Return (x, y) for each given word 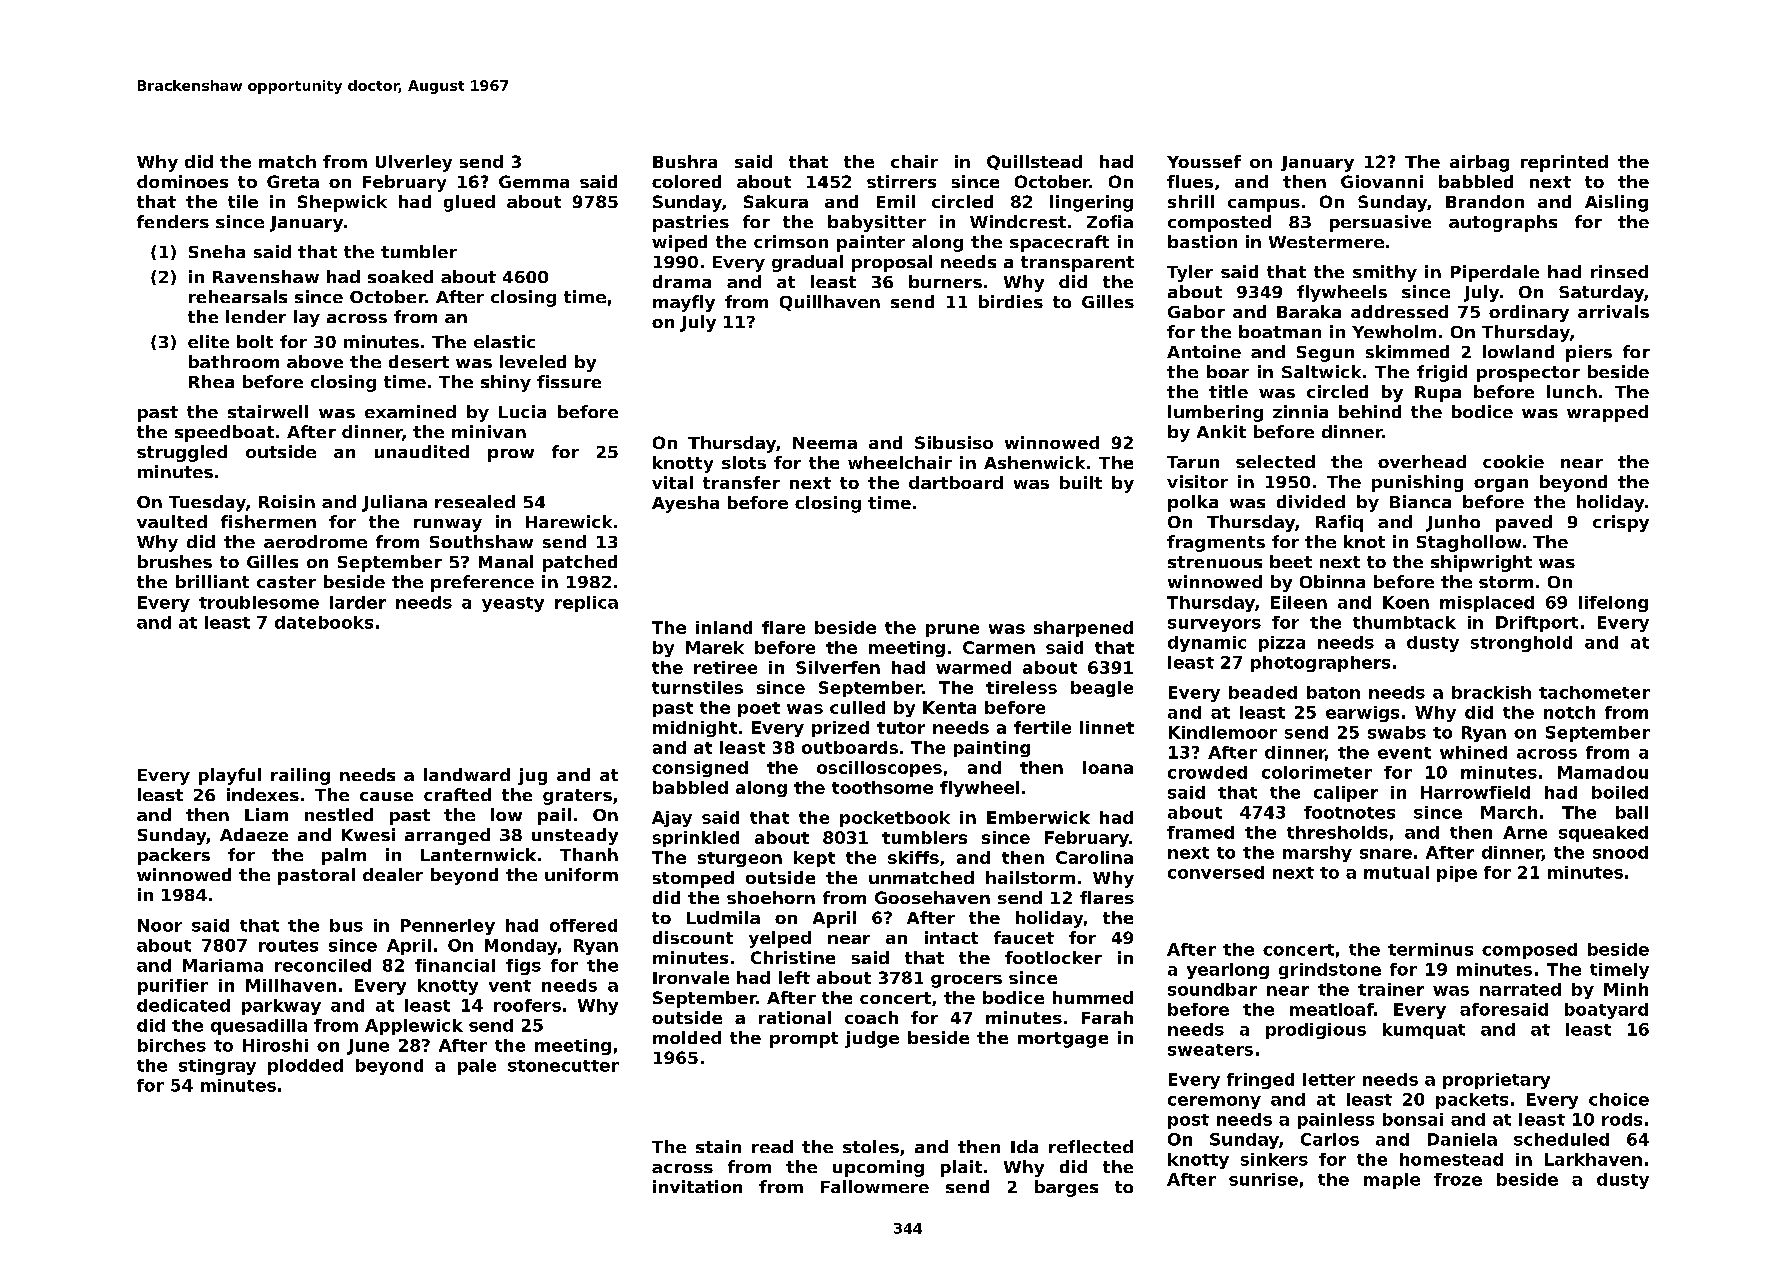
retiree (725, 667)
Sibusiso (954, 442)
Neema (825, 443)
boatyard (1606, 1011)
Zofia (1110, 221)
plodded (305, 1067)
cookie (1513, 461)
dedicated (183, 1005)
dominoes (182, 181)
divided (1311, 501)
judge (872, 1039)
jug (532, 776)
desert (419, 361)
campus (1264, 205)
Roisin (287, 501)
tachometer (1594, 692)
